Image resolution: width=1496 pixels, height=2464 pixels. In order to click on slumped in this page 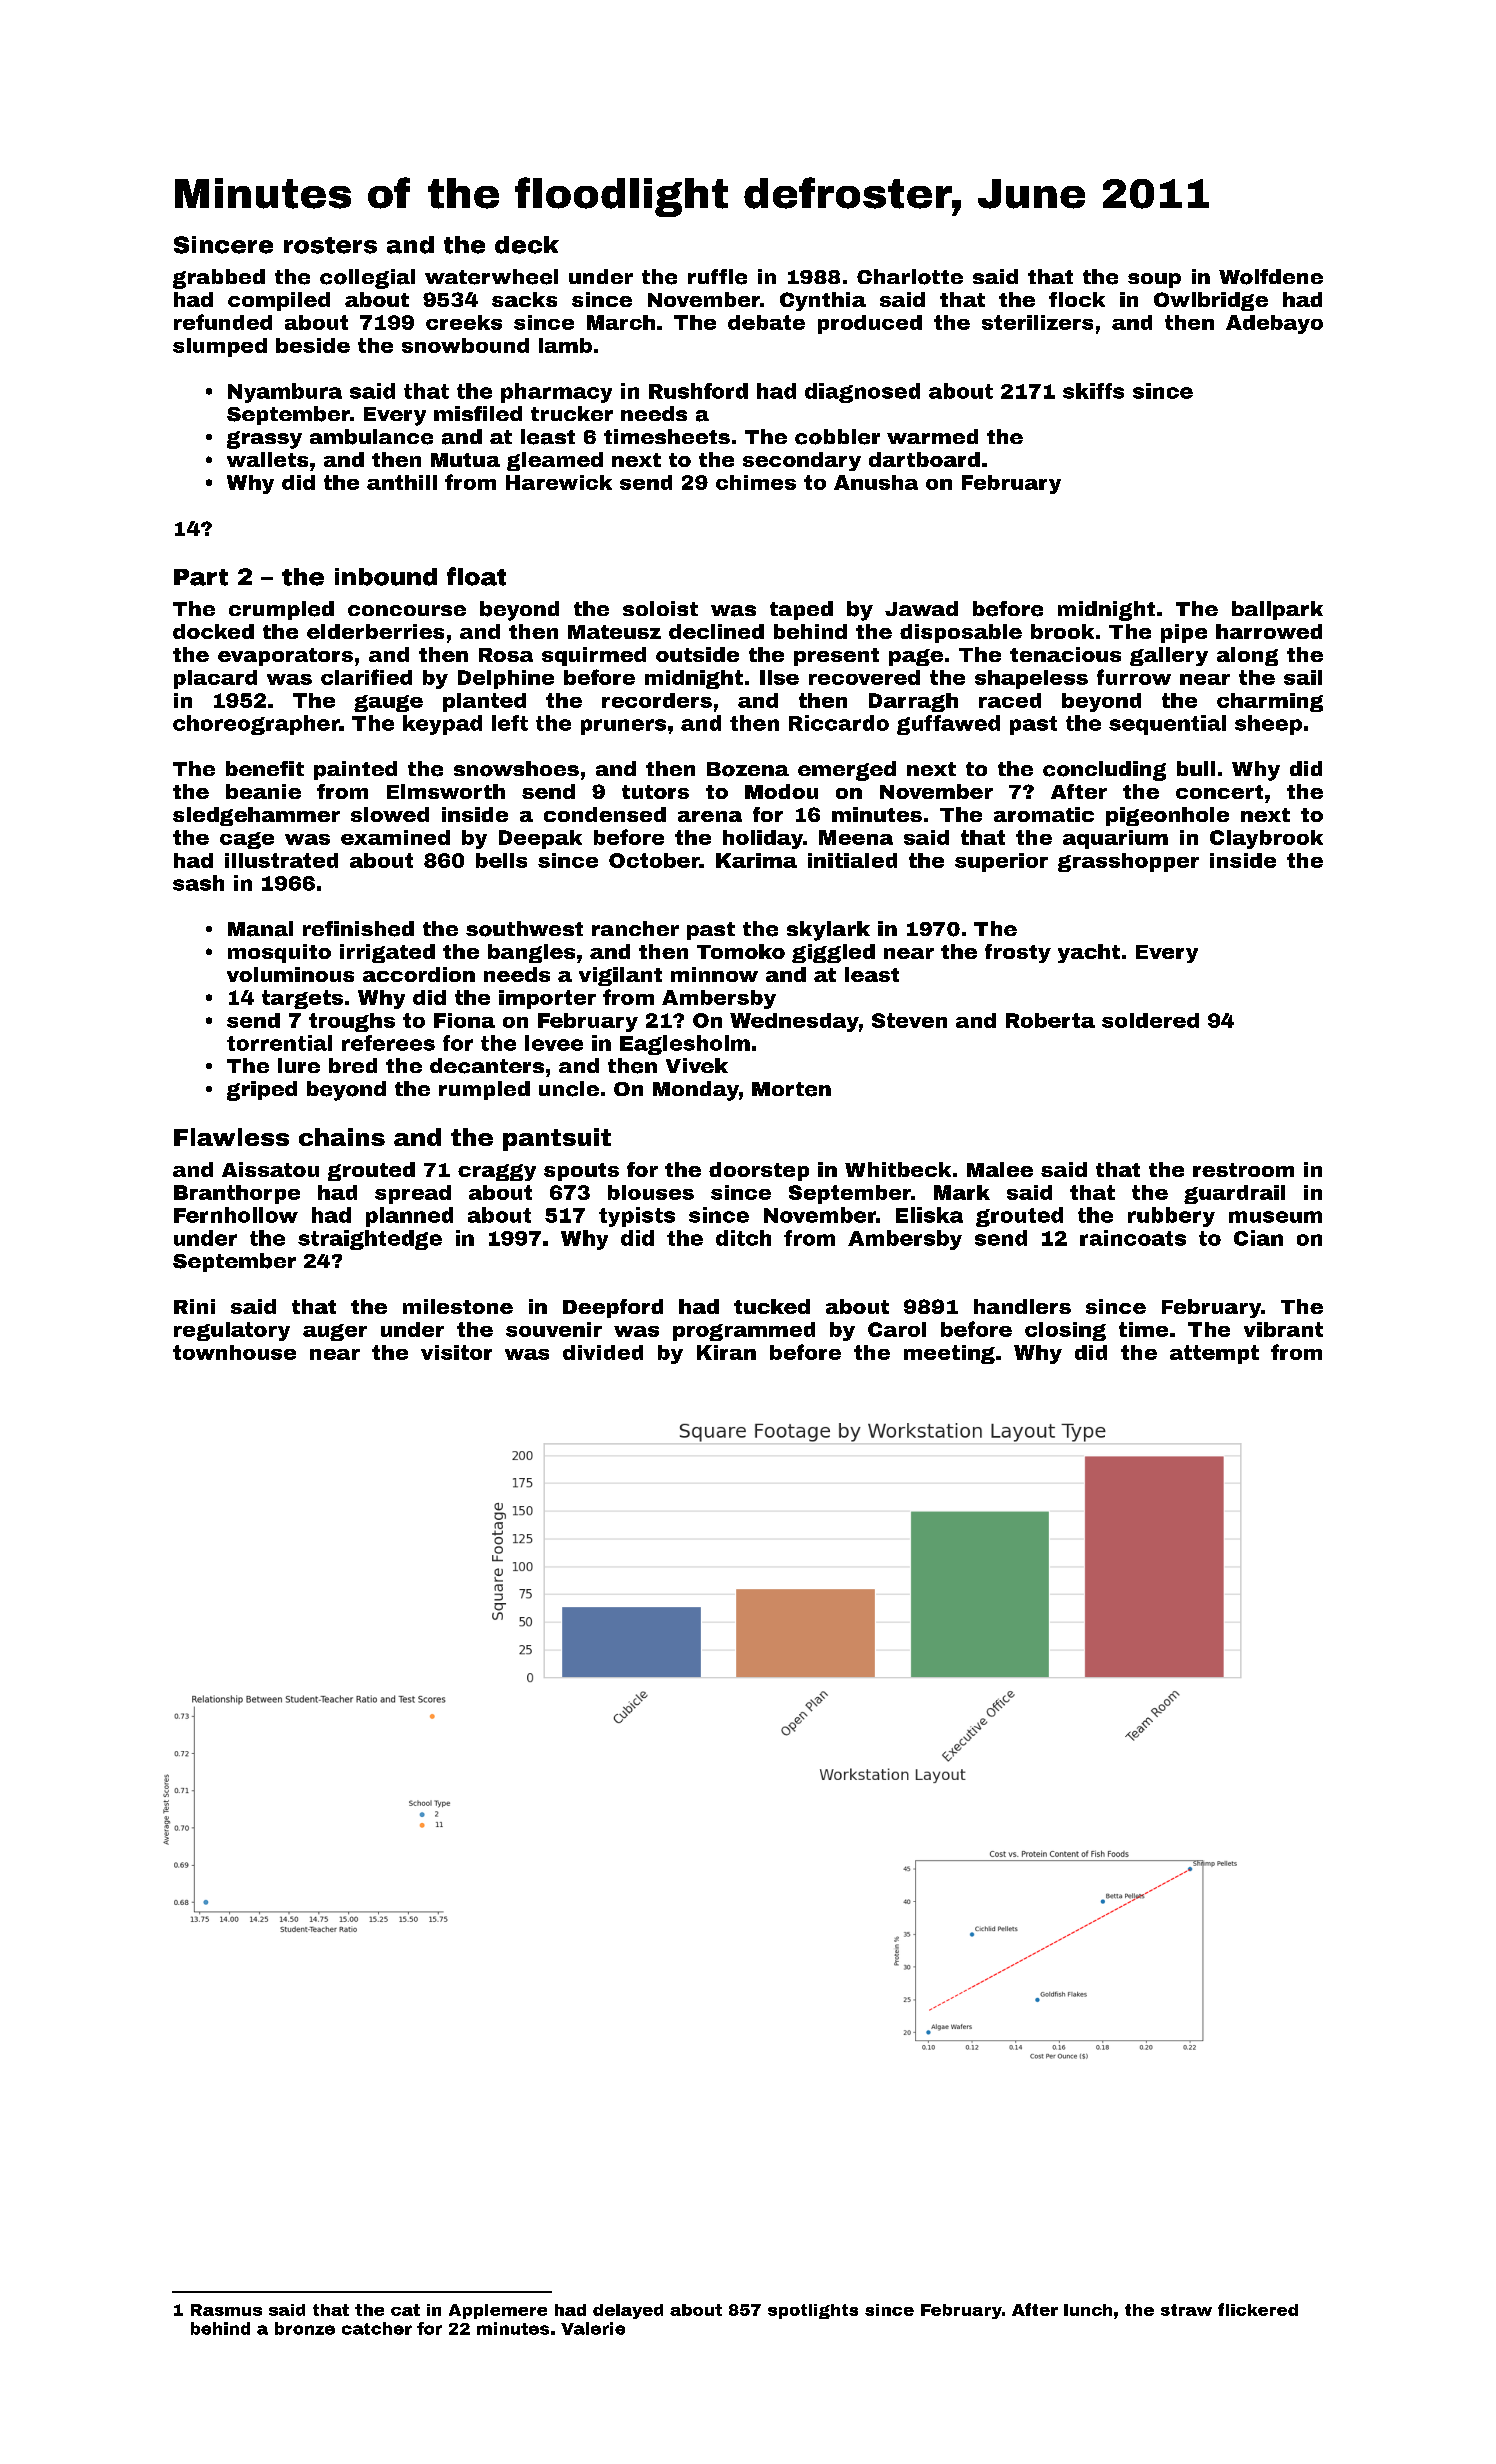, I will do `click(220, 347)`.
